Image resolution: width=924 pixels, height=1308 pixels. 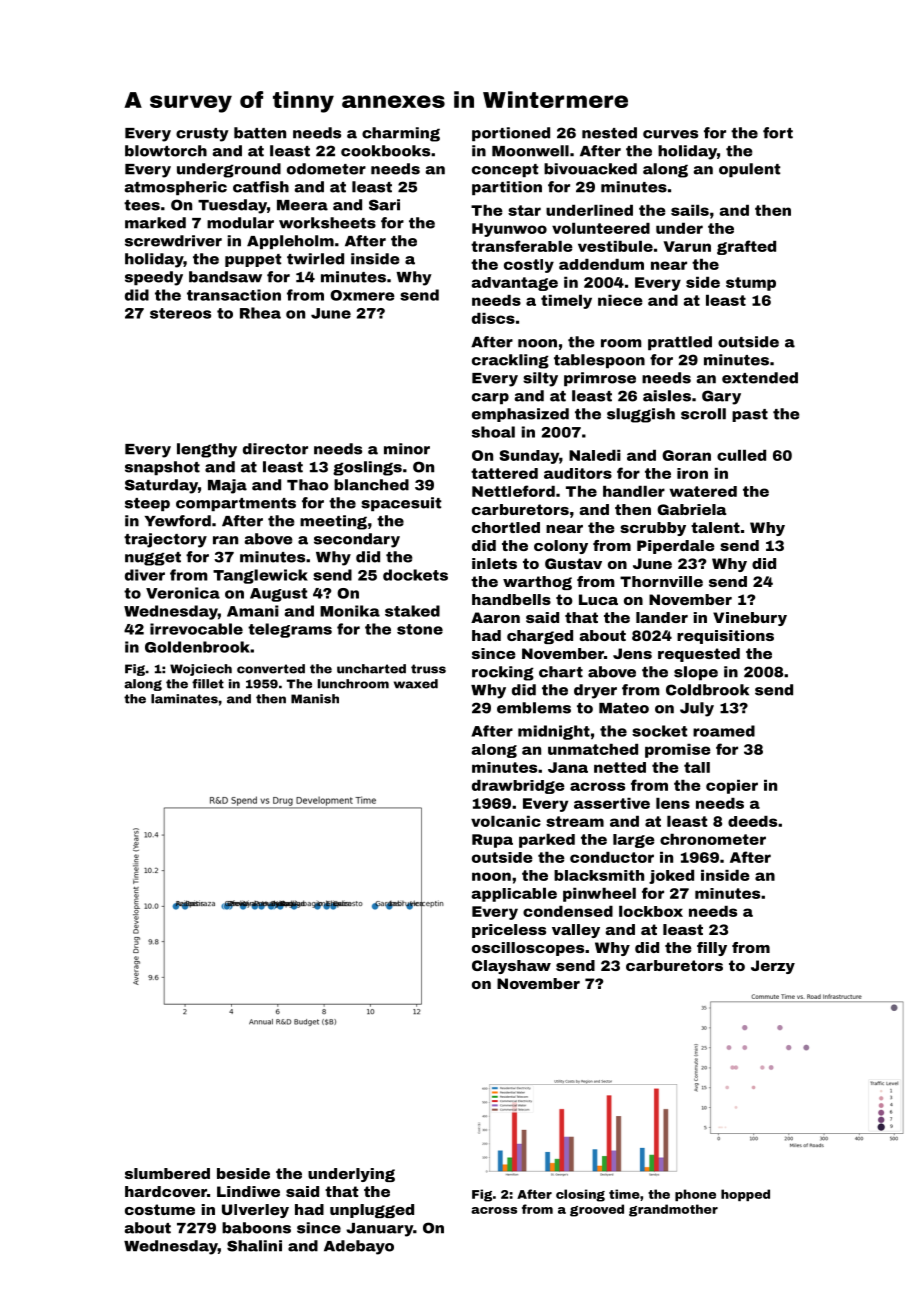 What do you see at coordinates (367, 468) in the screenshot?
I see `goslings` at bounding box center [367, 468].
